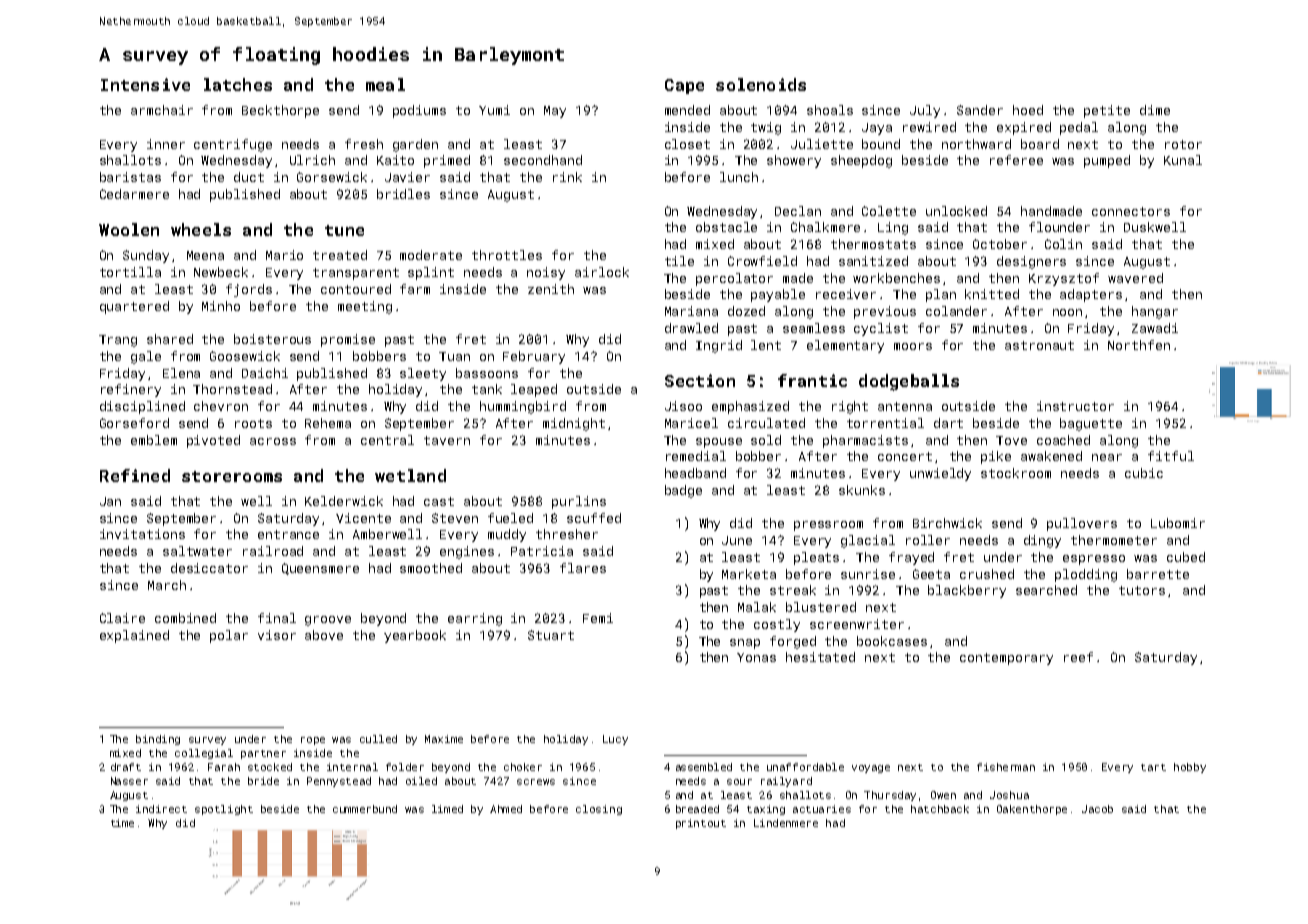 Image resolution: width=1308 pixels, height=924 pixels. I want to click on zenith, so click(551, 289).
